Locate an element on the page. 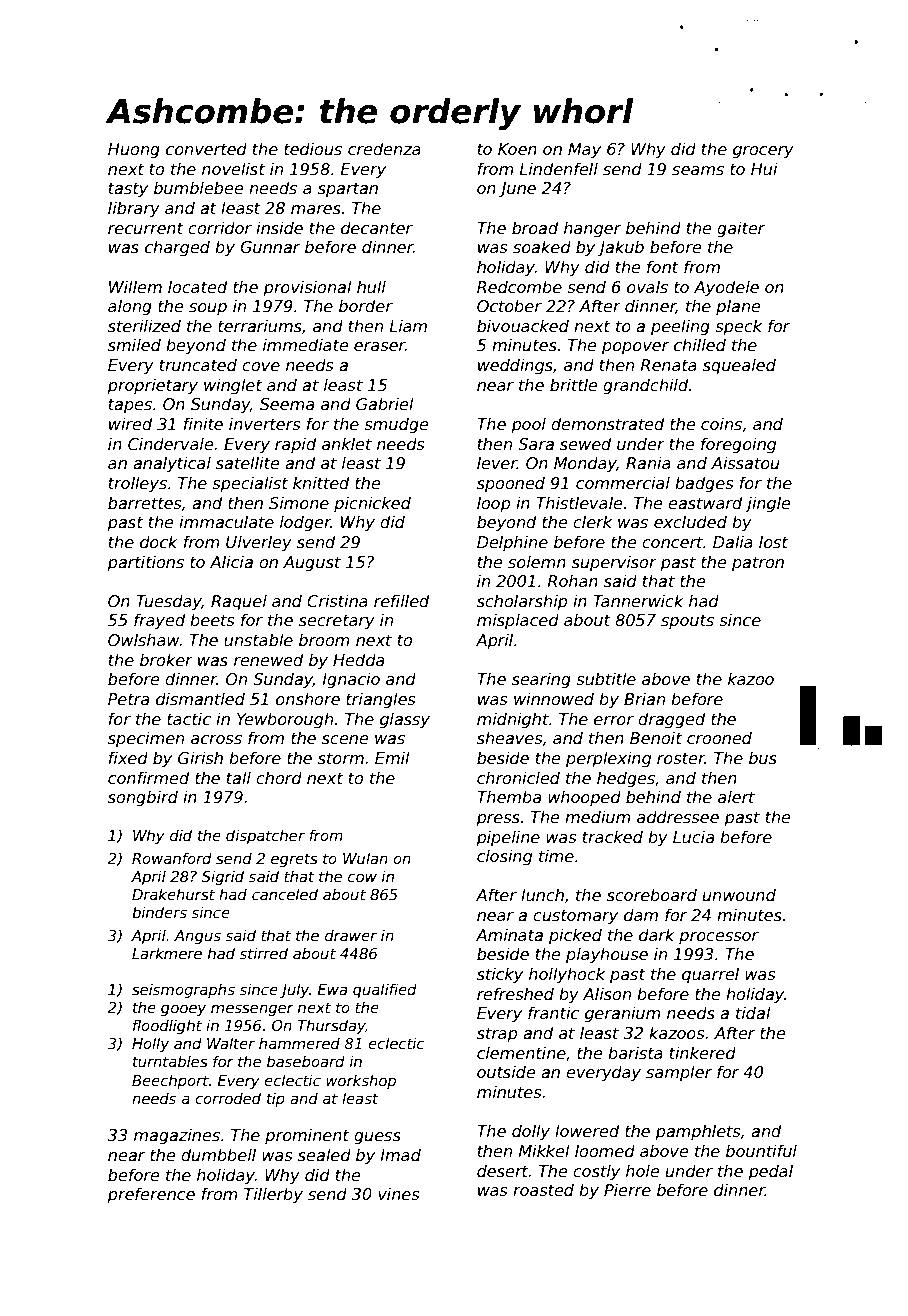 The image size is (908, 1316). Alison is located at coordinates (607, 993).
